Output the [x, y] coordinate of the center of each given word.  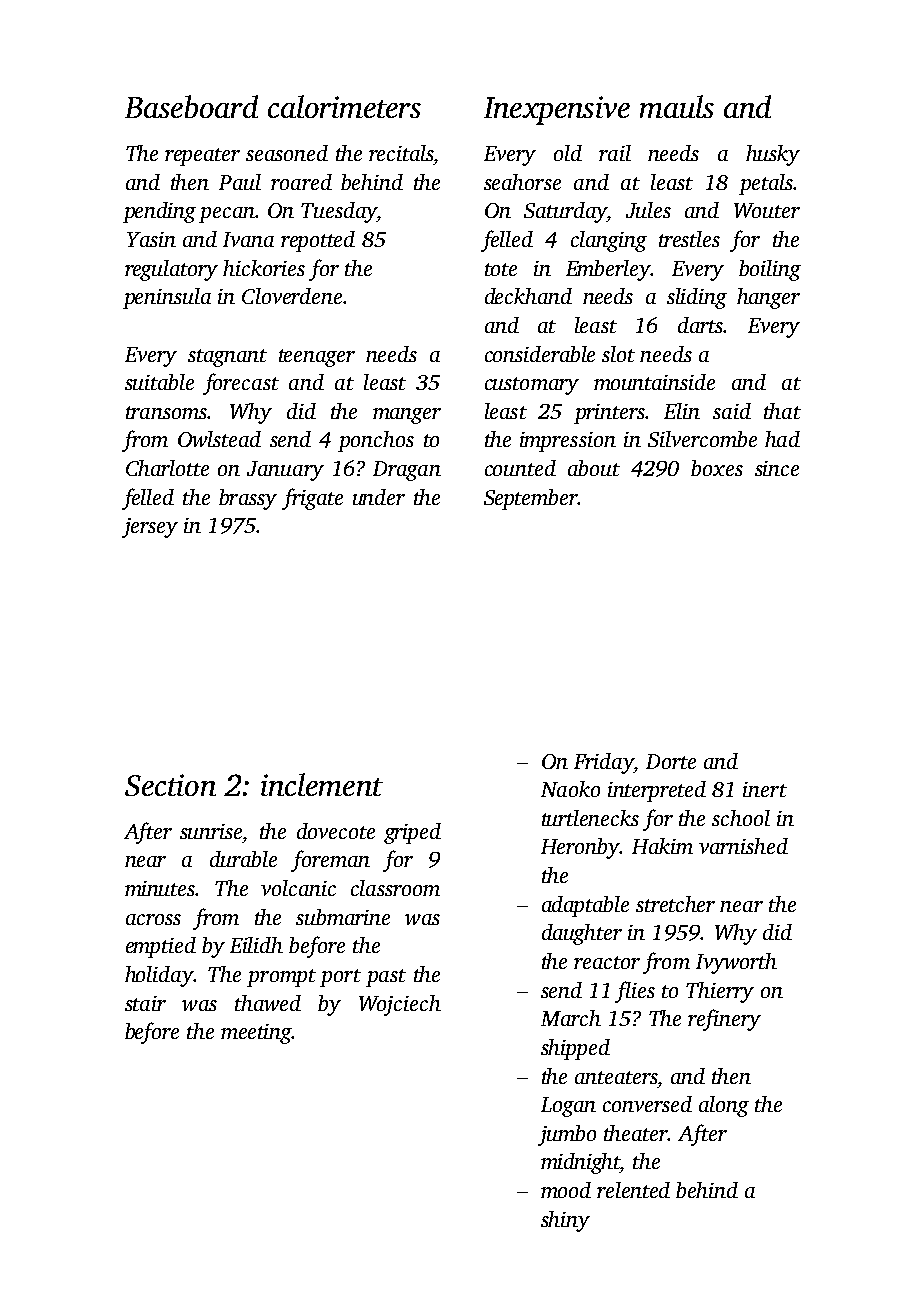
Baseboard [191, 106]
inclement [322, 784]
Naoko [570, 789]
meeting [256, 1034]
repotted [318, 241]
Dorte [671, 761]
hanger [768, 298]
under [379, 497]
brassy [248, 499]
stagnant [227, 358]
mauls [677, 106]
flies [635, 992]
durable [243, 859]
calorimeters [344, 106]
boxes [717, 468]
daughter [582, 934]
